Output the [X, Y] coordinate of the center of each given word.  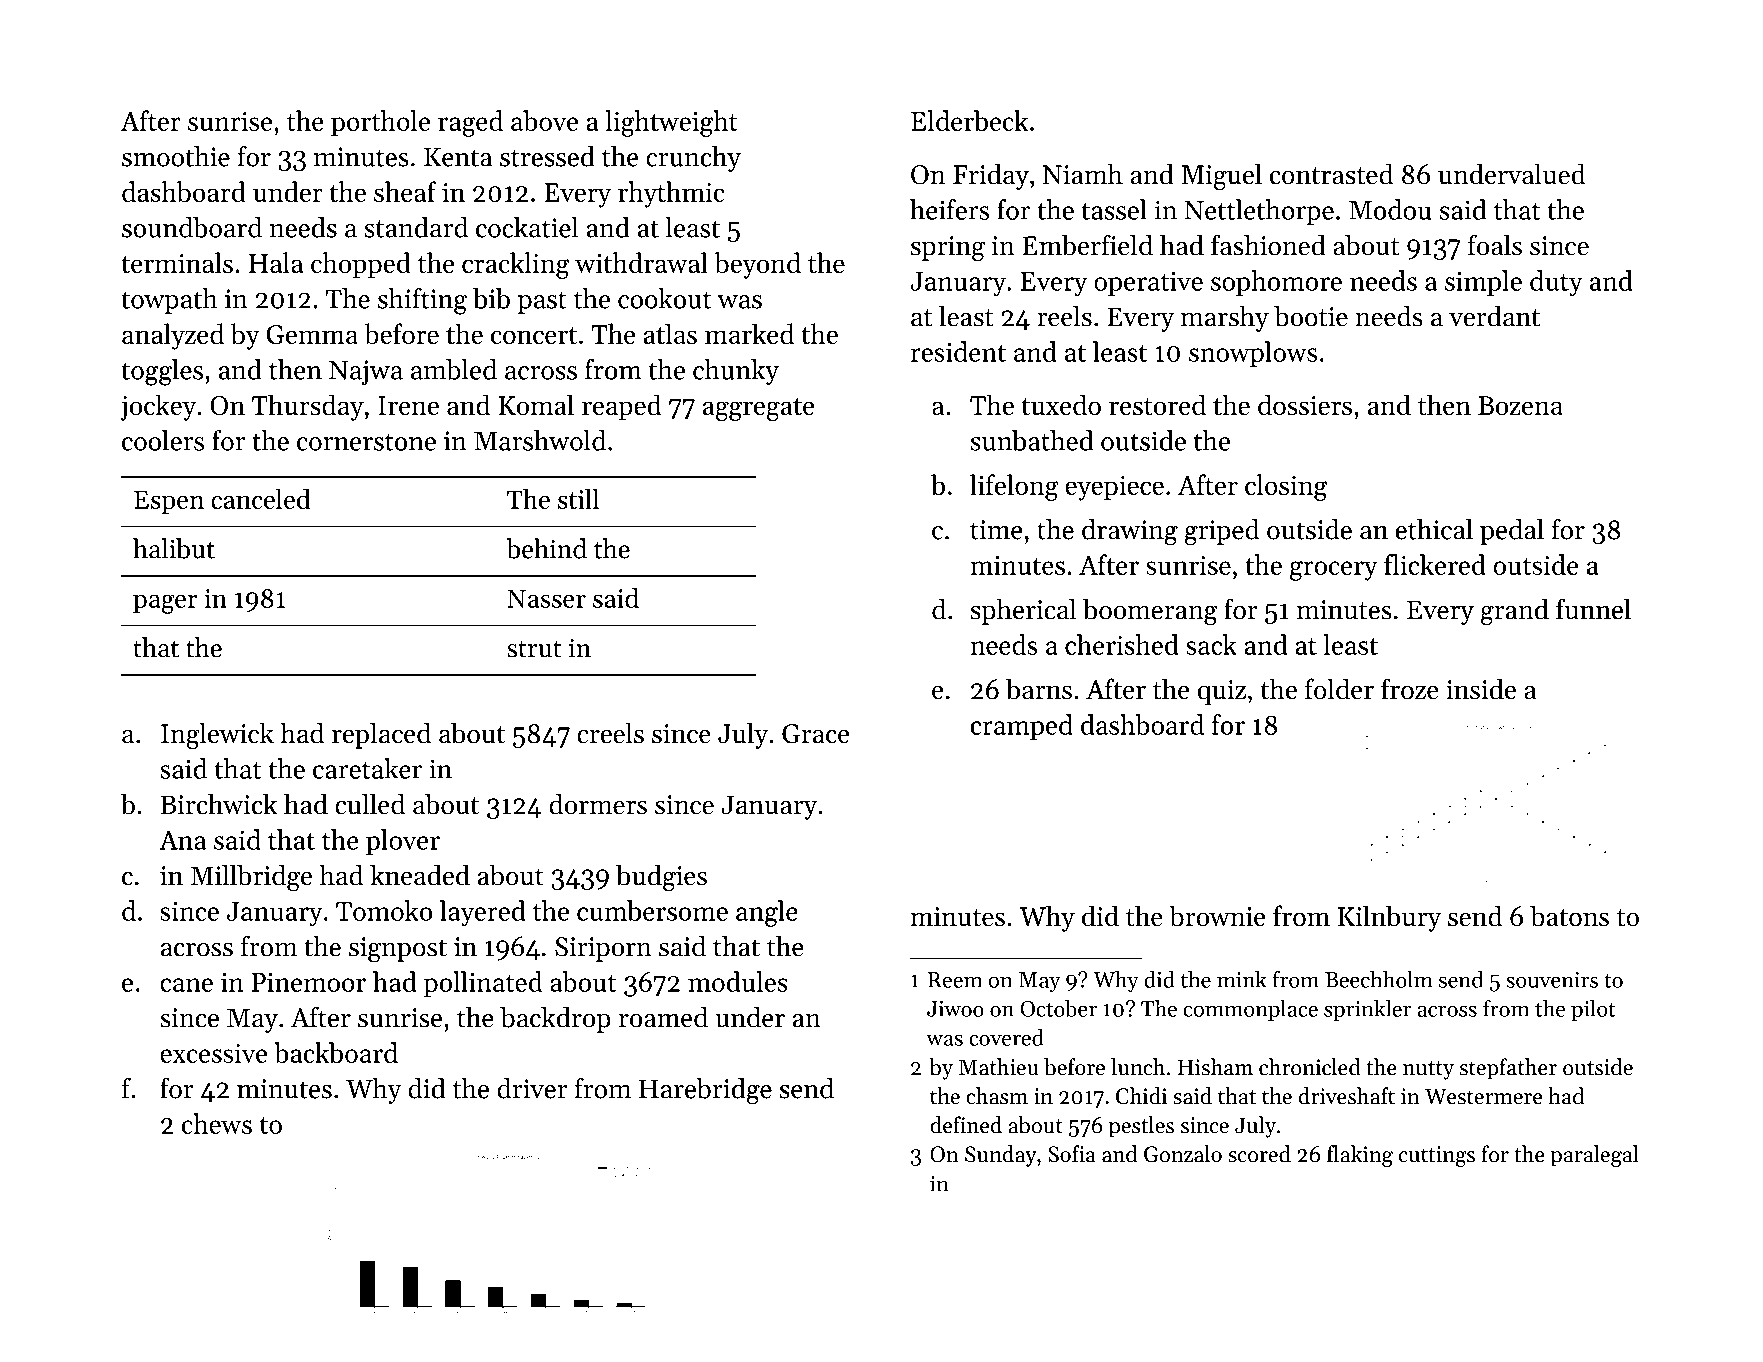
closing [1286, 487]
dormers [598, 804]
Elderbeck [969, 120]
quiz [1222, 692]
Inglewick [217, 735]
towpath [170, 301]
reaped [622, 407]
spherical [1023, 612]
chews [217, 1123]
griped [1221, 532]
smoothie [176, 156]
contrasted [1332, 174]
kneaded [420, 875]
